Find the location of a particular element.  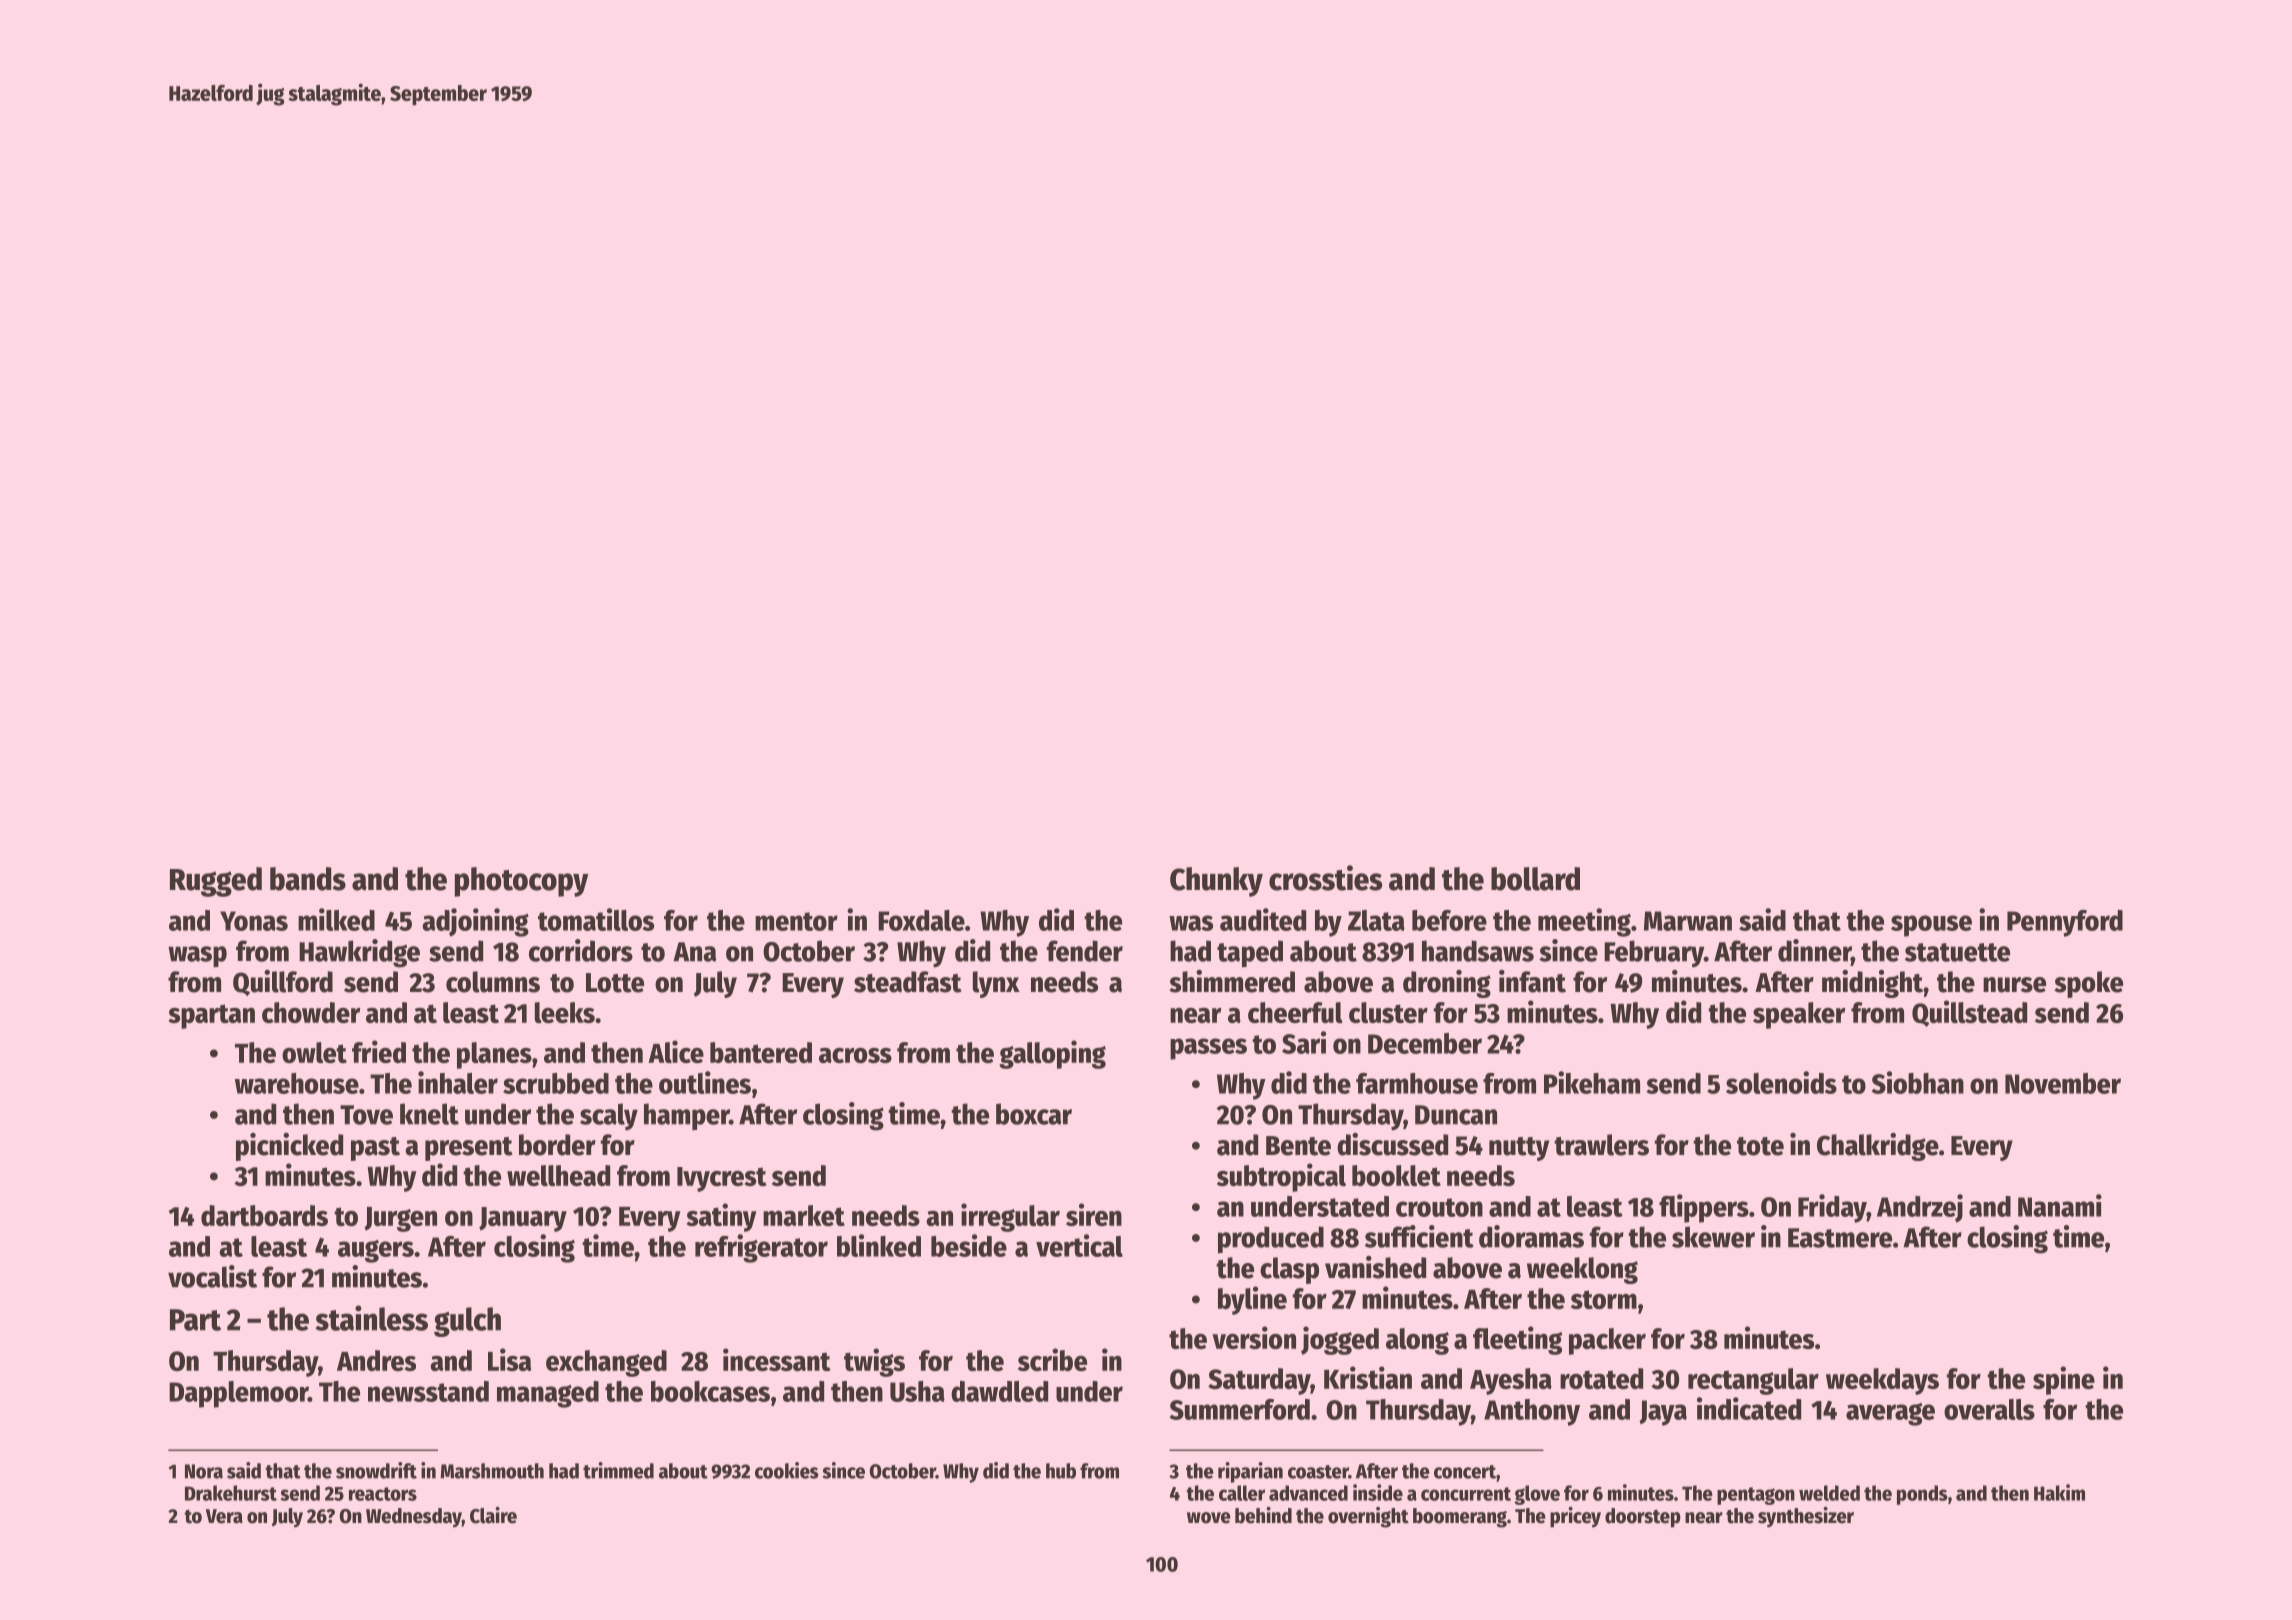

spouse is located at coordinates (1931, 926).
